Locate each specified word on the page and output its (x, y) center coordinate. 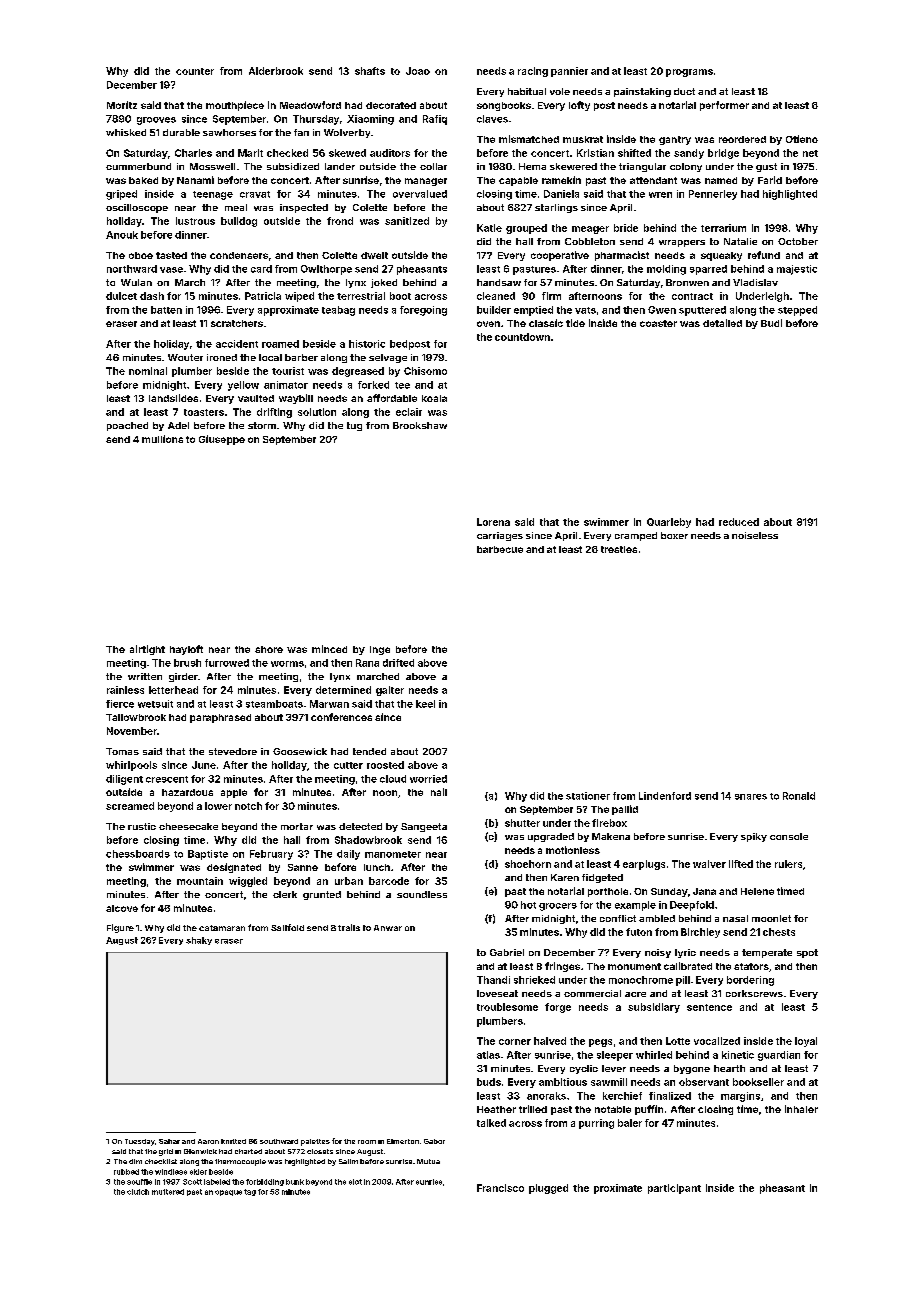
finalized (670, 1096)
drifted (398, 663)
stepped (797, 311)
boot (400, 296)
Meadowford (310, 105)
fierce (120, 704)
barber (301, 357)
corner (515, 1042)
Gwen (662, 310)
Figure (120, 928)
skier (198, 1172)
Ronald (799, 796)
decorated (391, 105)
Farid (770, 180)
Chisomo (425, 371)
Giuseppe (222, 440)
